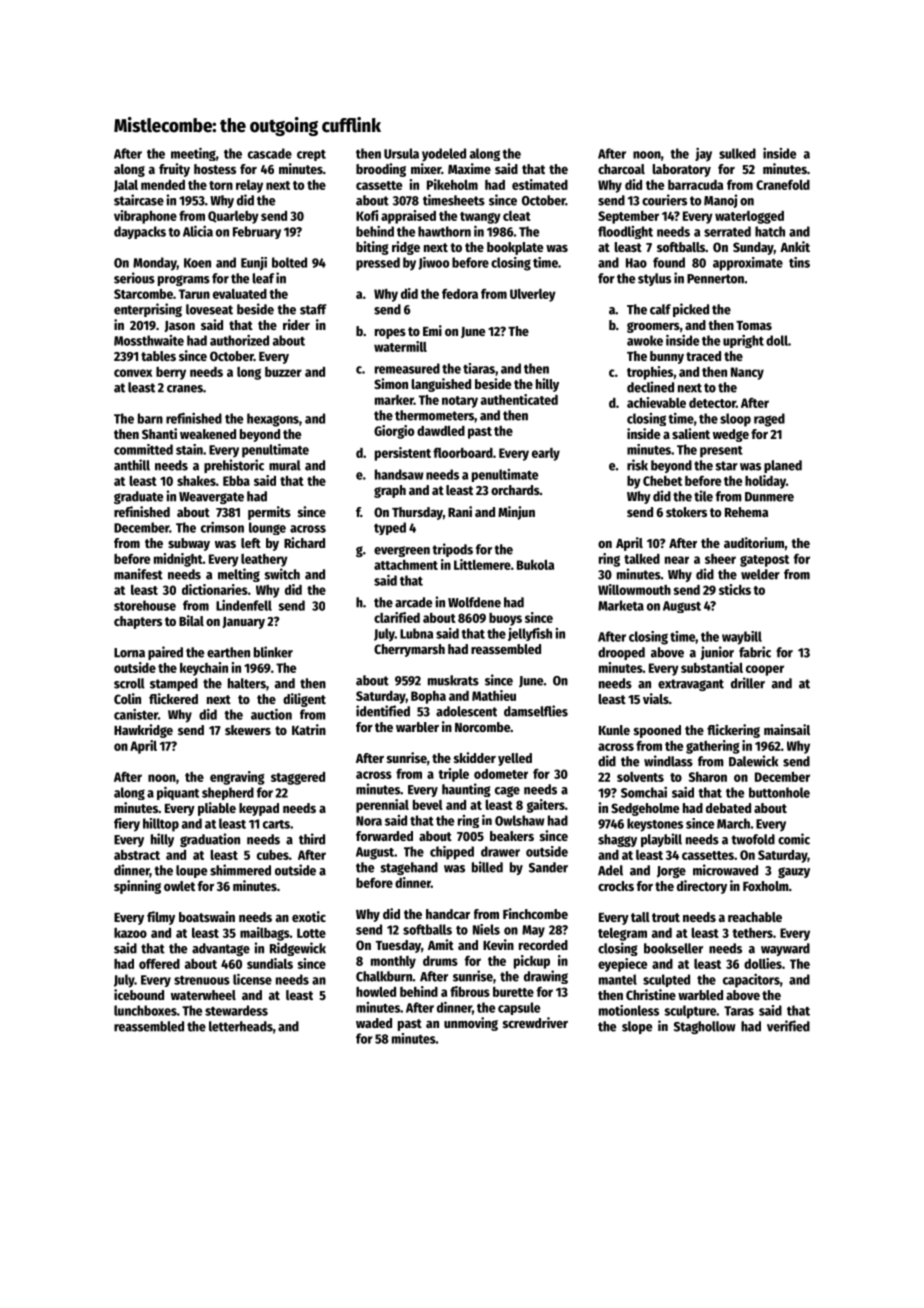  What do you see at coordinates (788, 1026) in the screenshot?
I see `verified` at bounding box center [788, 1026].
